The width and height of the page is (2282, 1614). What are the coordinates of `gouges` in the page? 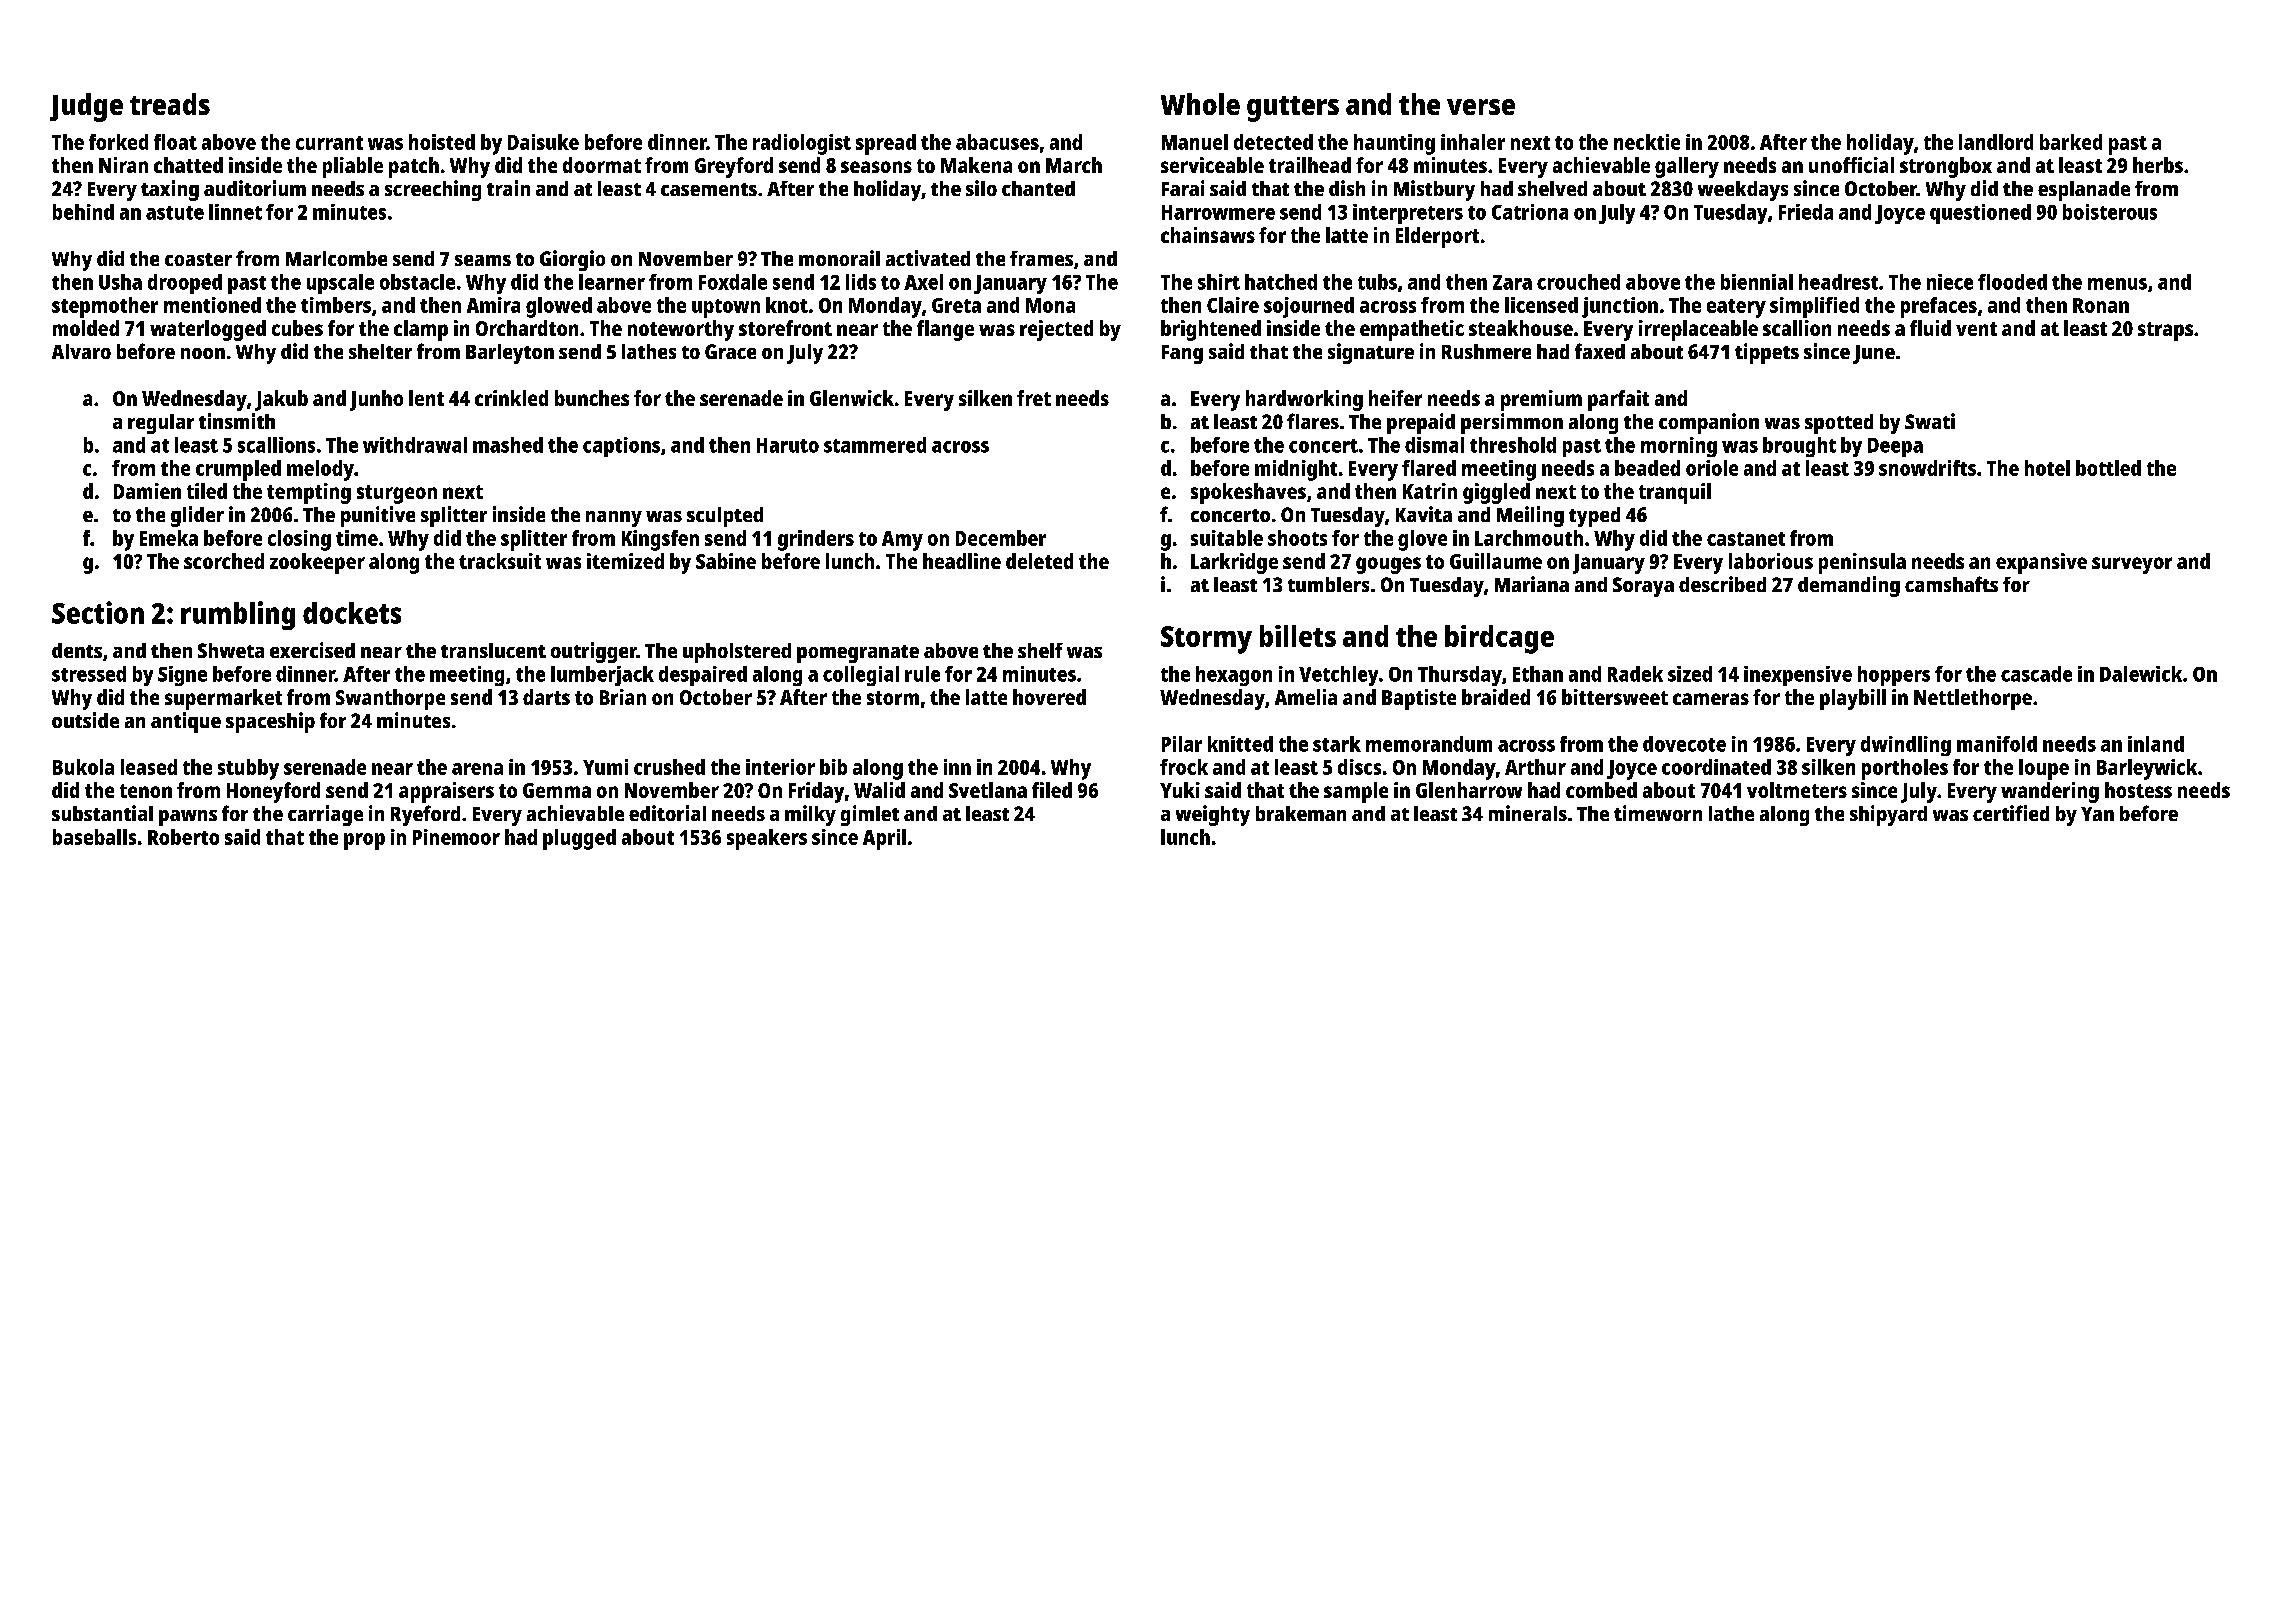 It's located at (1388, 565).
